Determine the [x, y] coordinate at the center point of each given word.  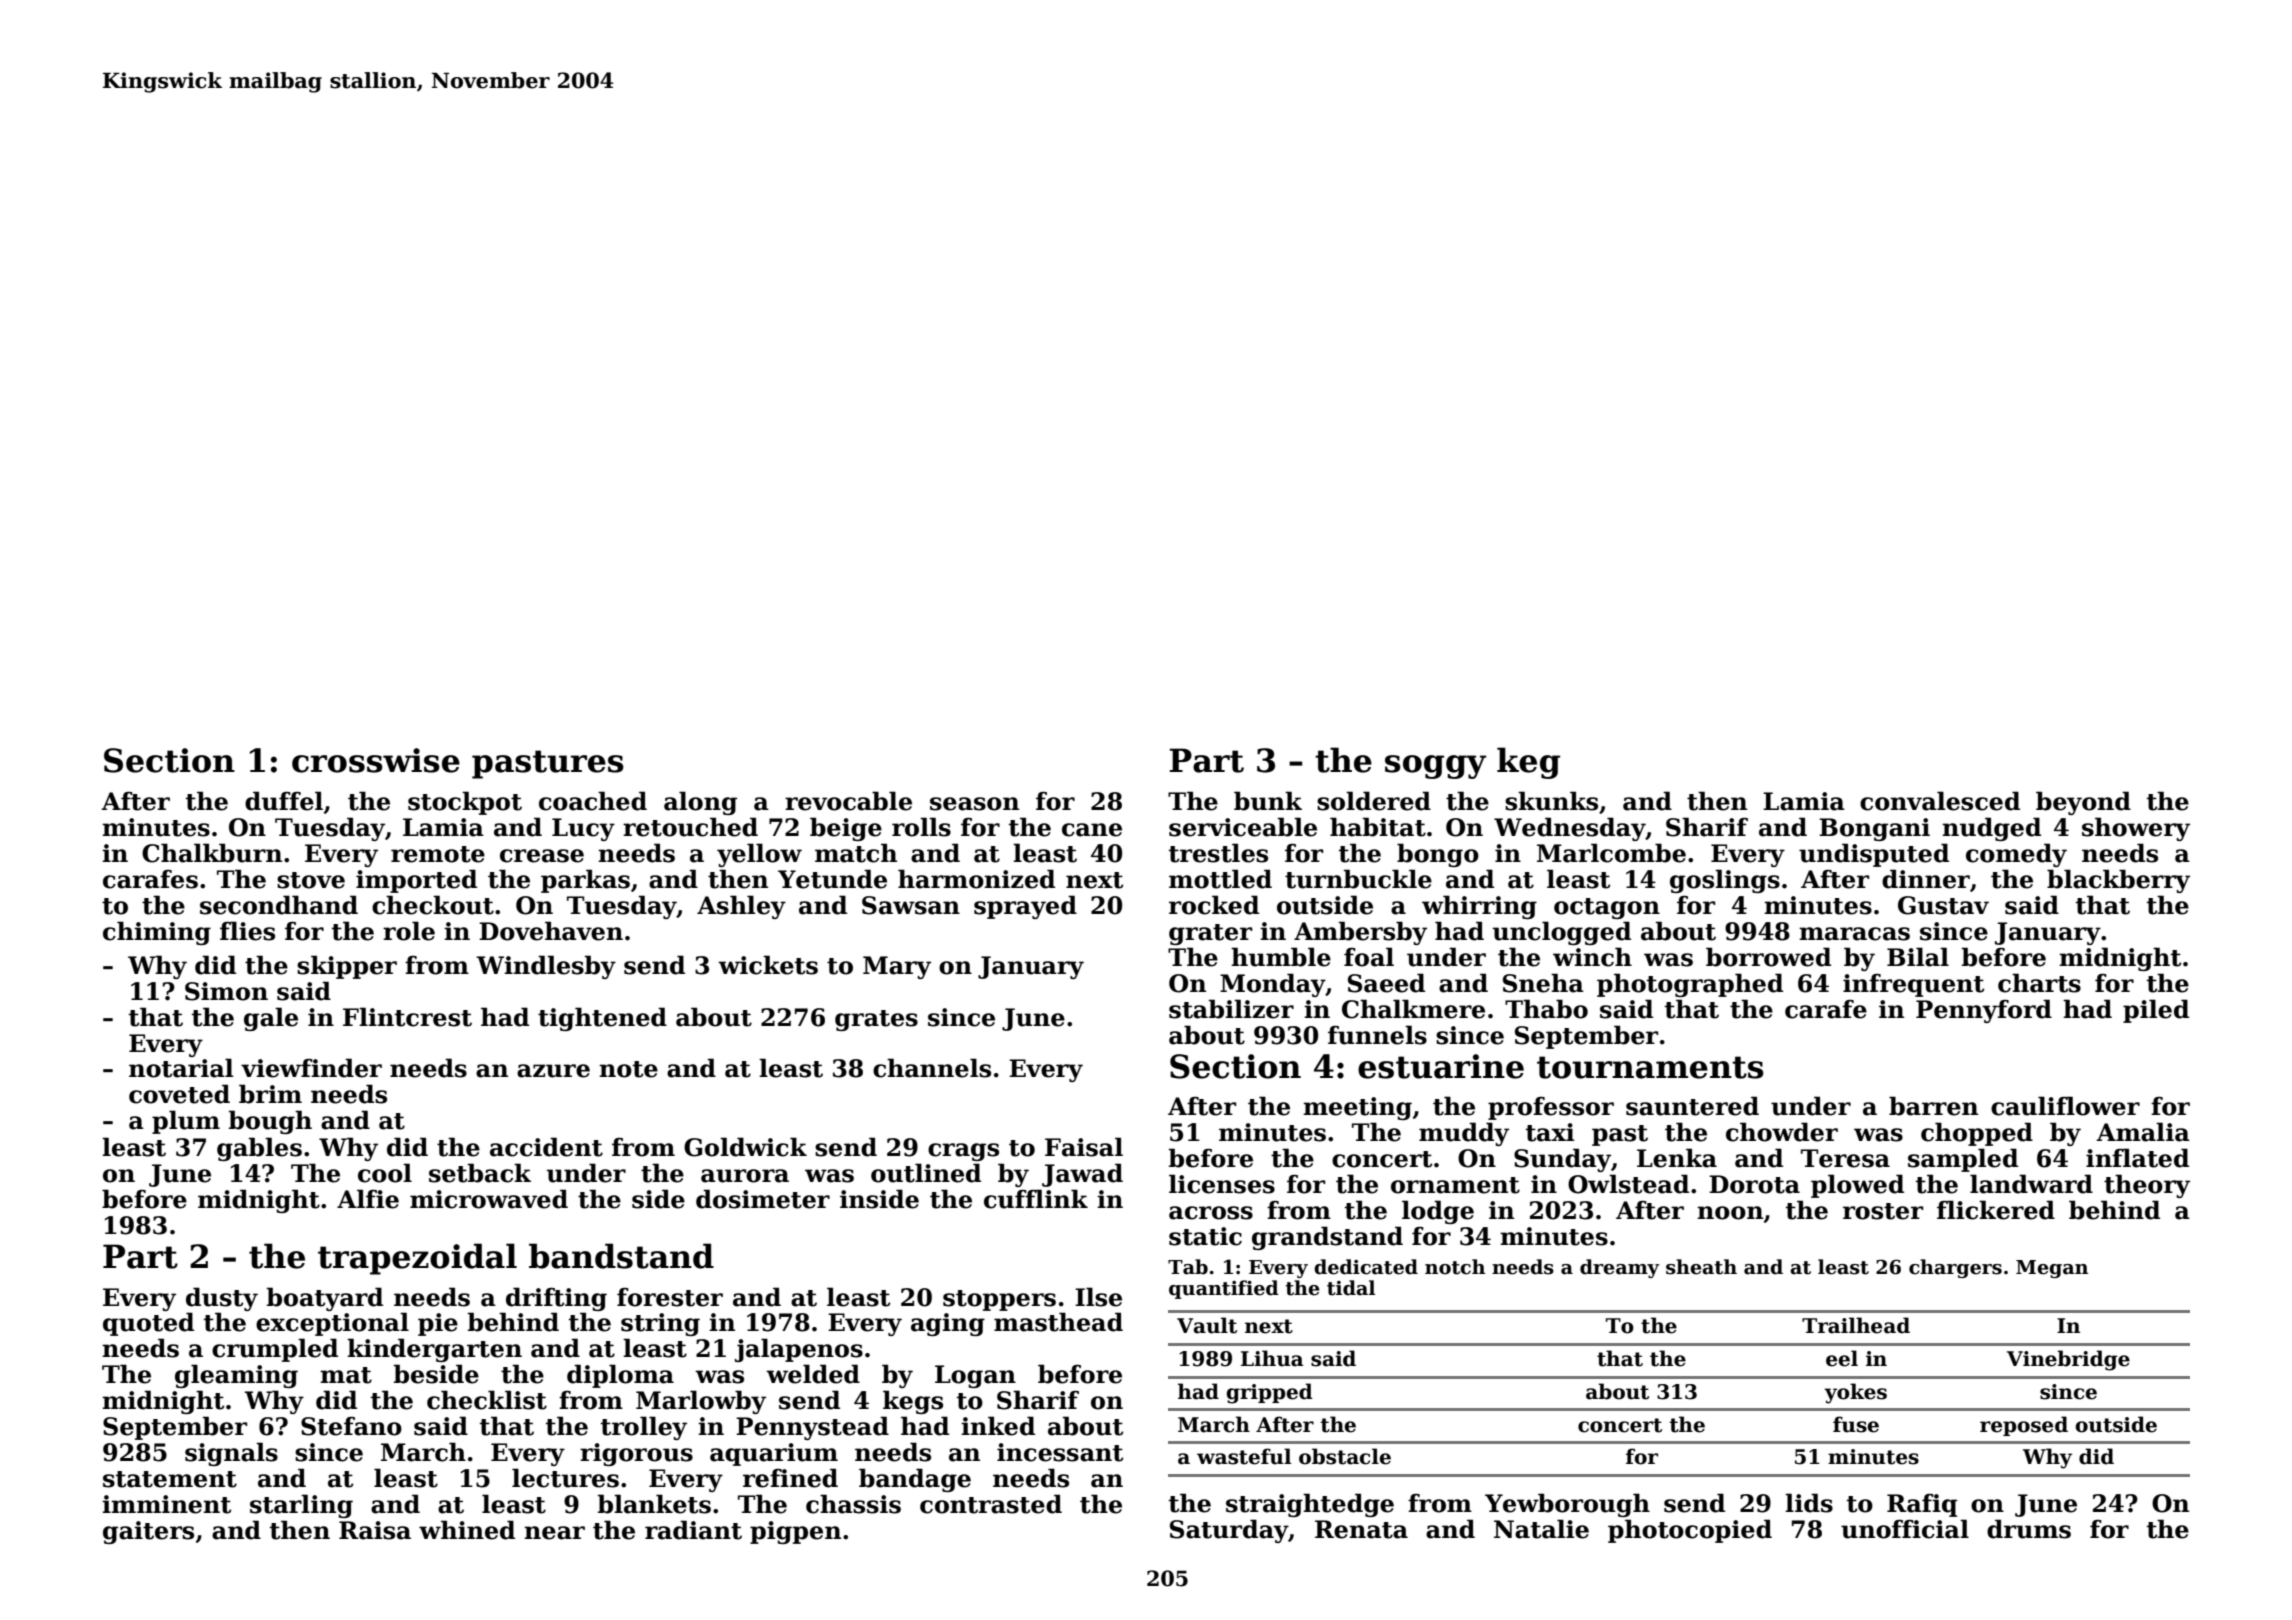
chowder [1782, 1132]
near [554, 1533]
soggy [1436, 767]
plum [186, 1122]
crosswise [376, 760]
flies [247, 931]
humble [1281, 957]
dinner [1926, 879]
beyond [2083, 803]
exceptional [332, 1324]
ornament [1455, 1185]
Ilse [1098, 1297]
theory [2147, 1186]
